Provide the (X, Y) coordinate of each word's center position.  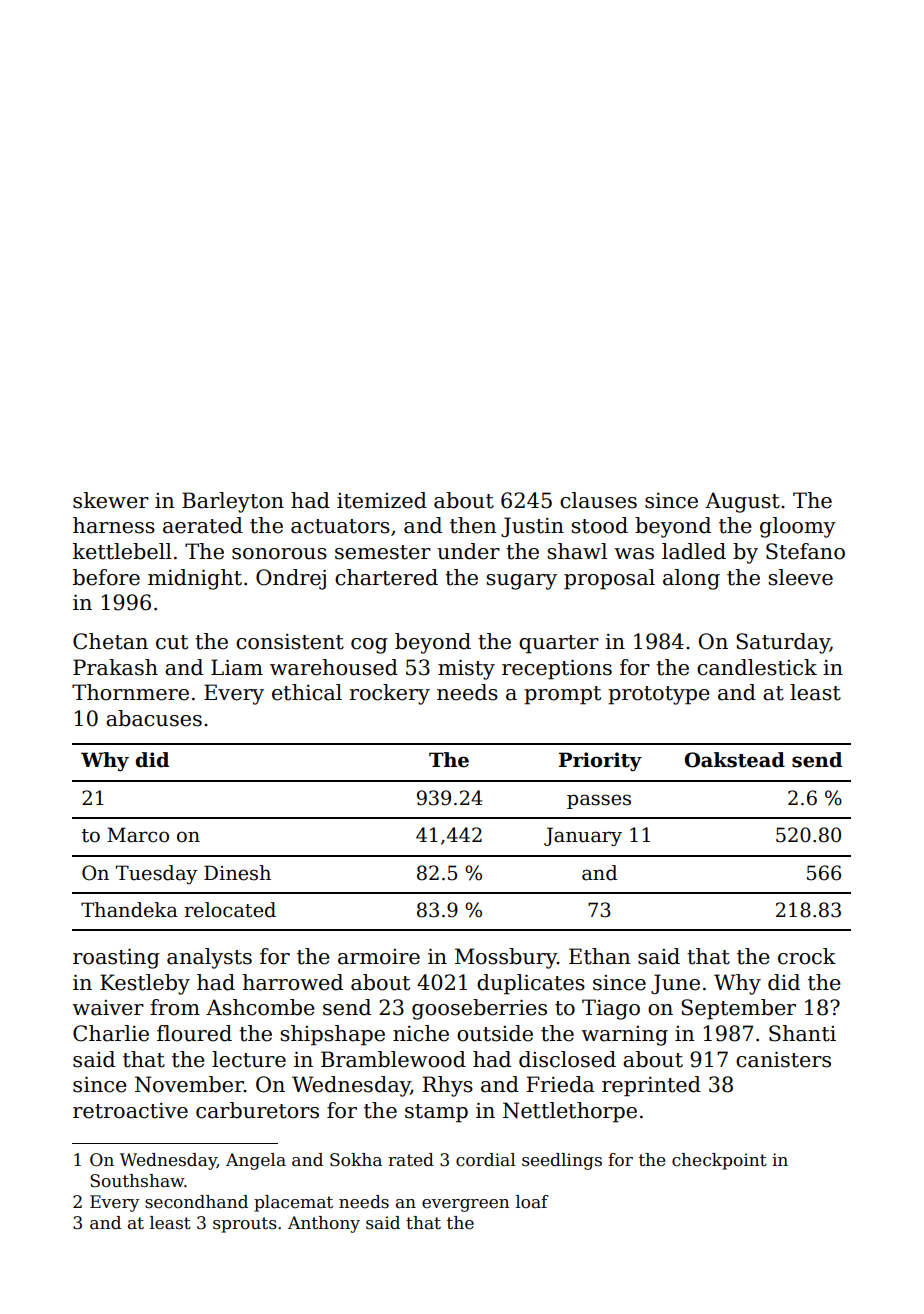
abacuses (154, 718)
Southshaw (137, 1181)
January (583, 837)
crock (807, 956)
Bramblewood (393, 1059)
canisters (783, 1060)
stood (599, 525)
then (473, 525)
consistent (290, 642)
